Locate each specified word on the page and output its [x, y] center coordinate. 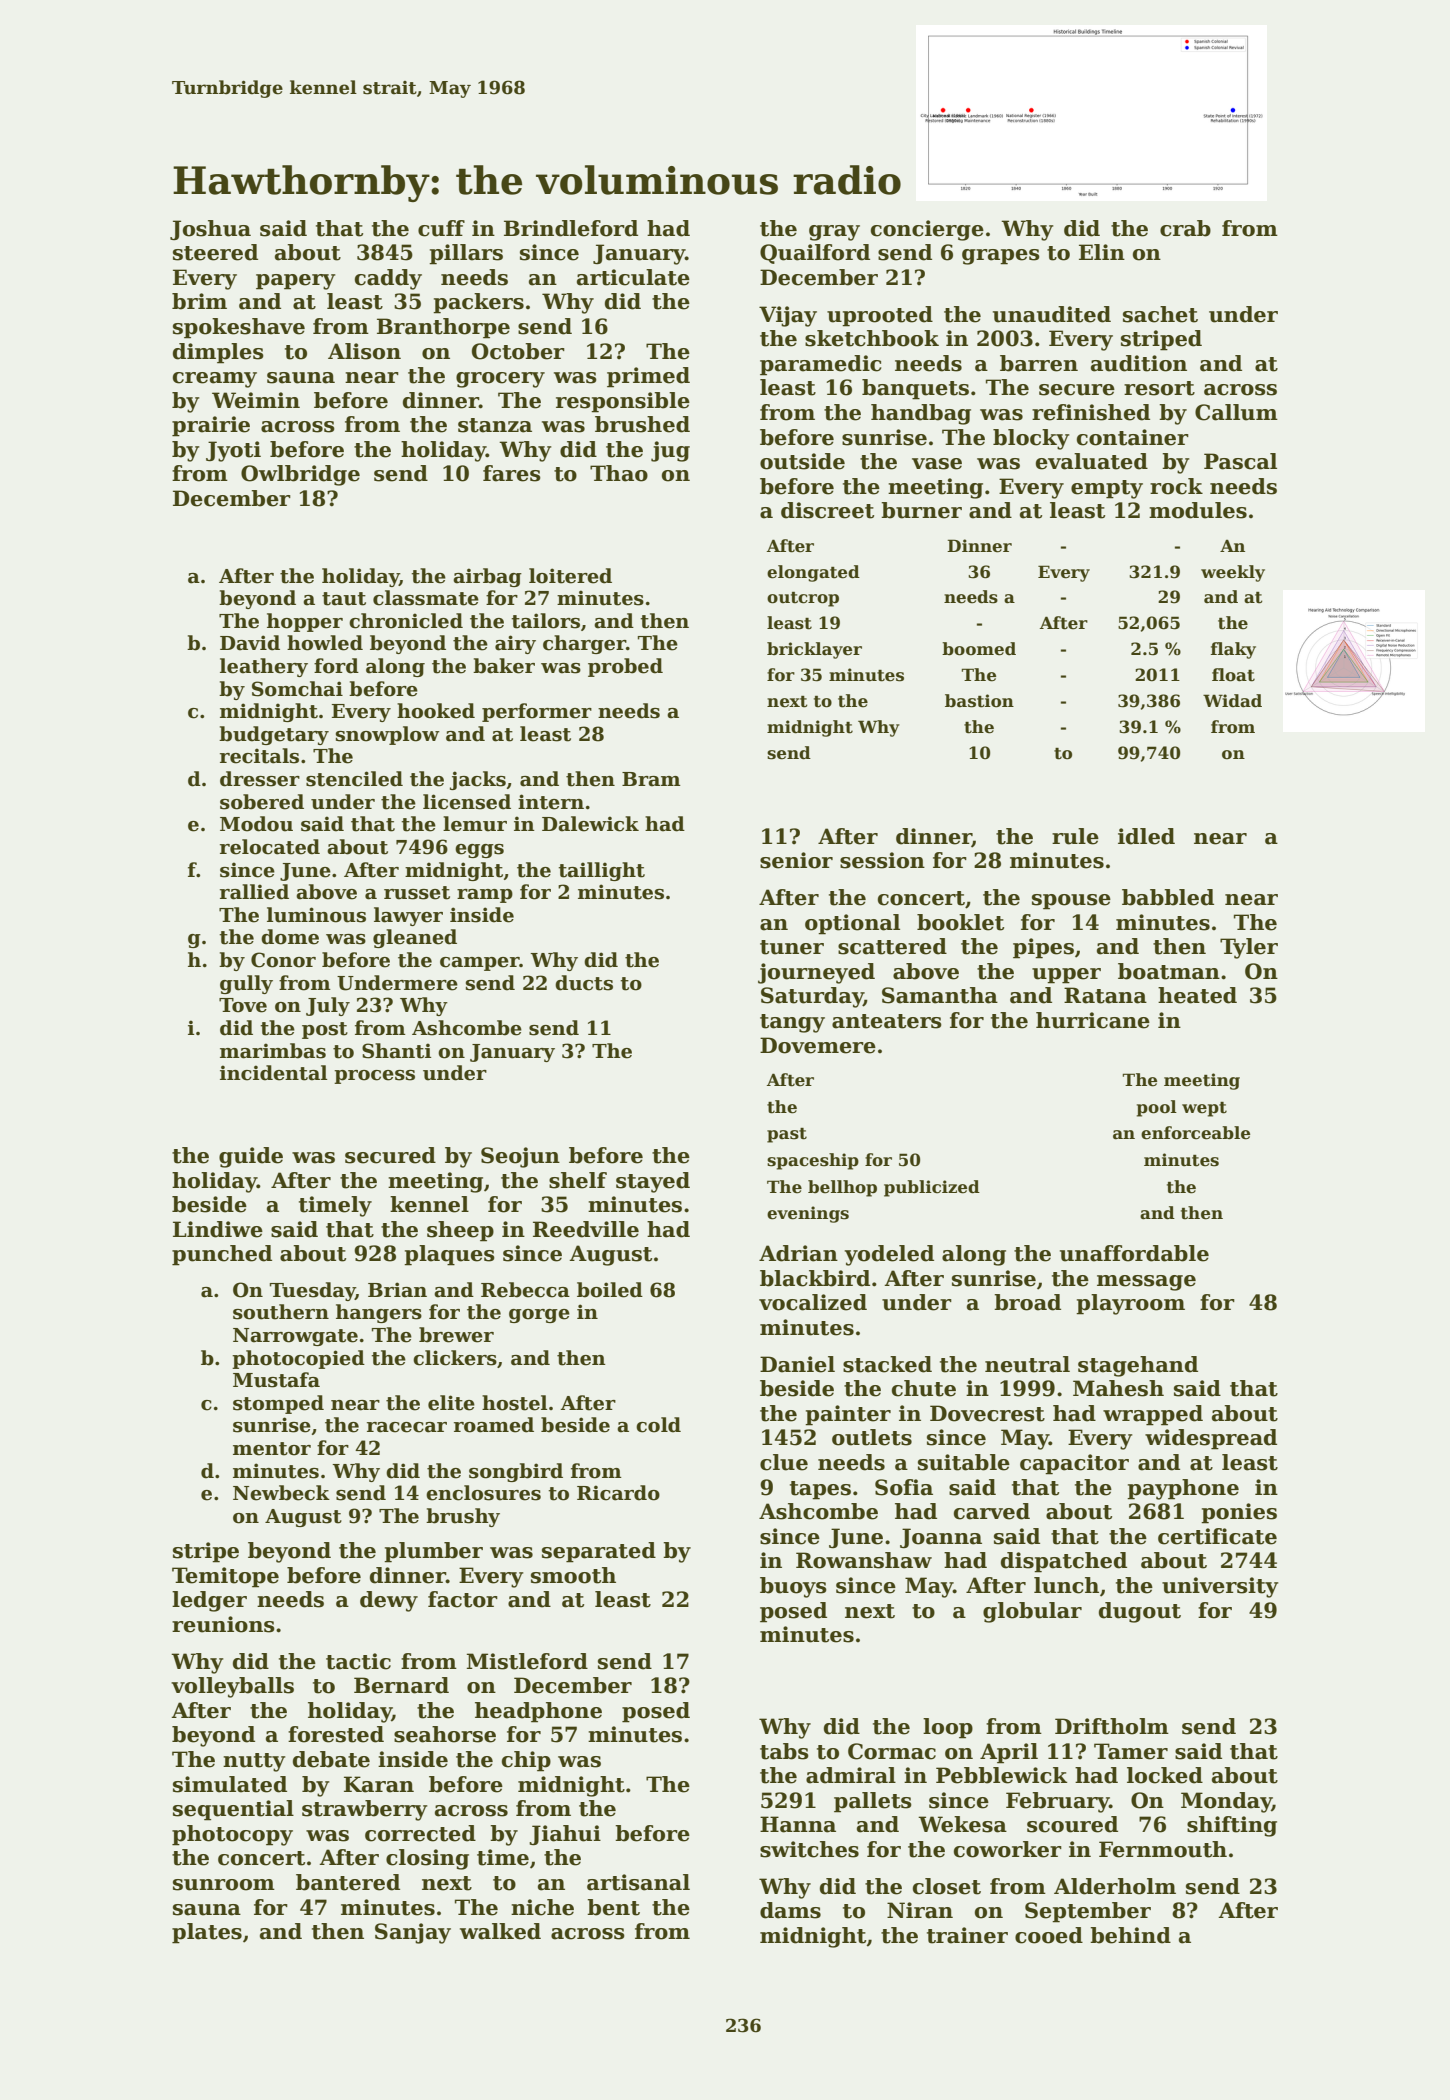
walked [500, 1931]
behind [1130, 1935]
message [1146, 1283]
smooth [573, 1575]
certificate [1217, 1536]
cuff [441, 228]
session [882, 860]
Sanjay [413, 1933]
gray [834, 233]
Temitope [225, 1577]
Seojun [520, 1157]
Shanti [396, 1051]
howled [325, 643]
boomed [979, 649]
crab [1185, 228]
